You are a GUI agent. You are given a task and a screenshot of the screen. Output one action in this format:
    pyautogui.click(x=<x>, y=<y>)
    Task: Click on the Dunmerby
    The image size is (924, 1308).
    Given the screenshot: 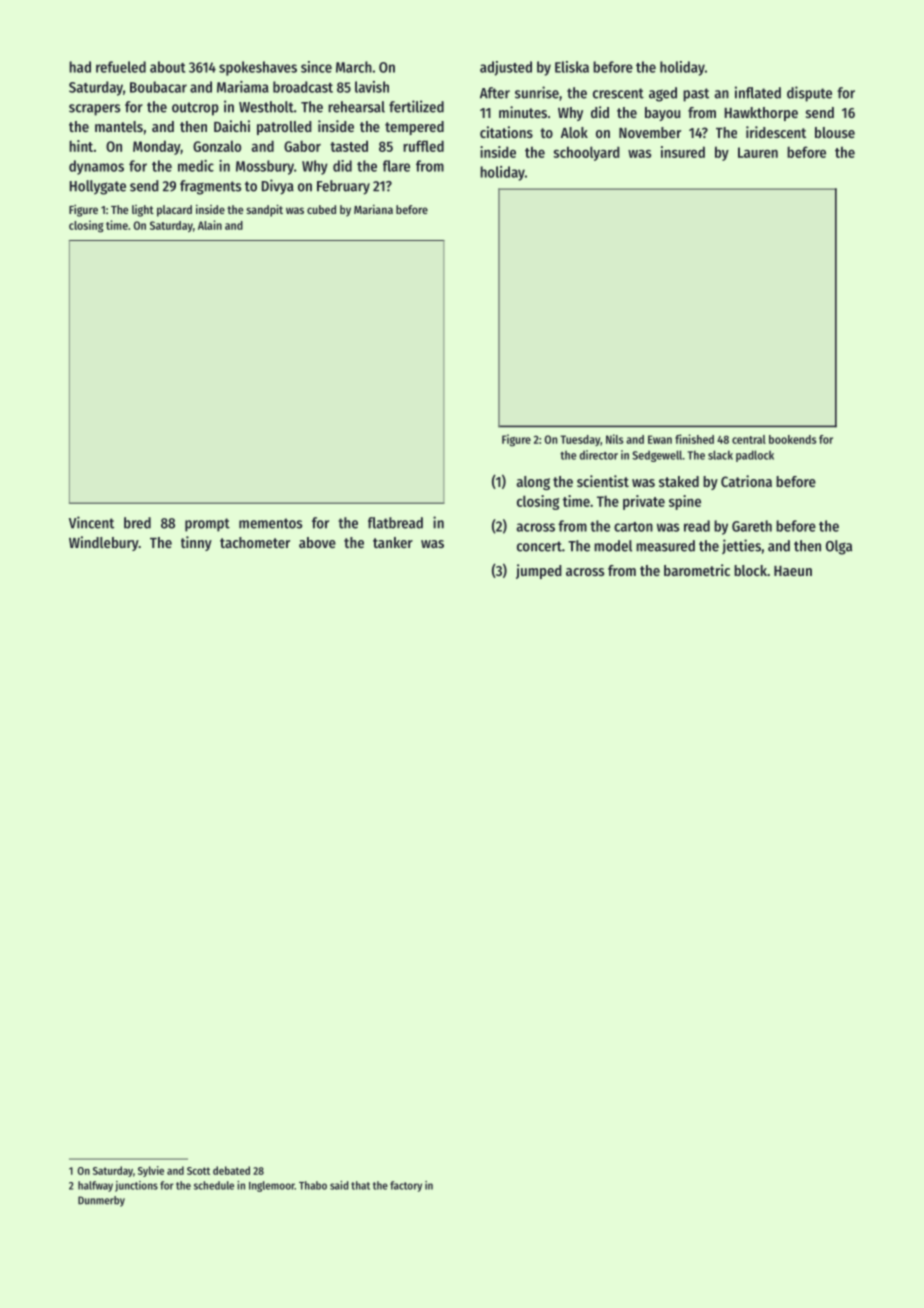 What is the action you would take?
    pyautogui.click(x=101, y=1201)
